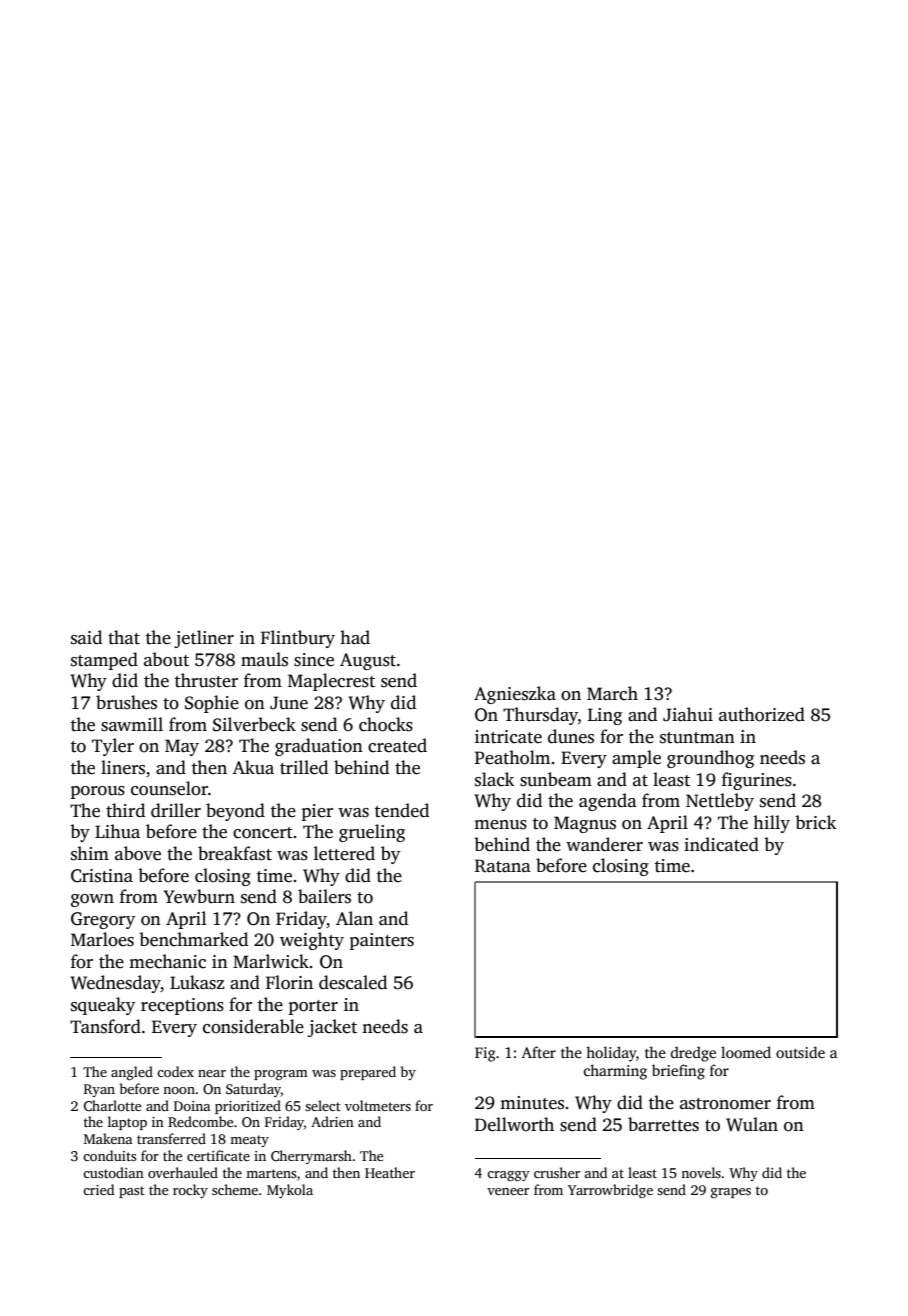  What do you see at coordinates (368, 1073) in the page?
I see `prepared` at bounding box center [368, 1073].
